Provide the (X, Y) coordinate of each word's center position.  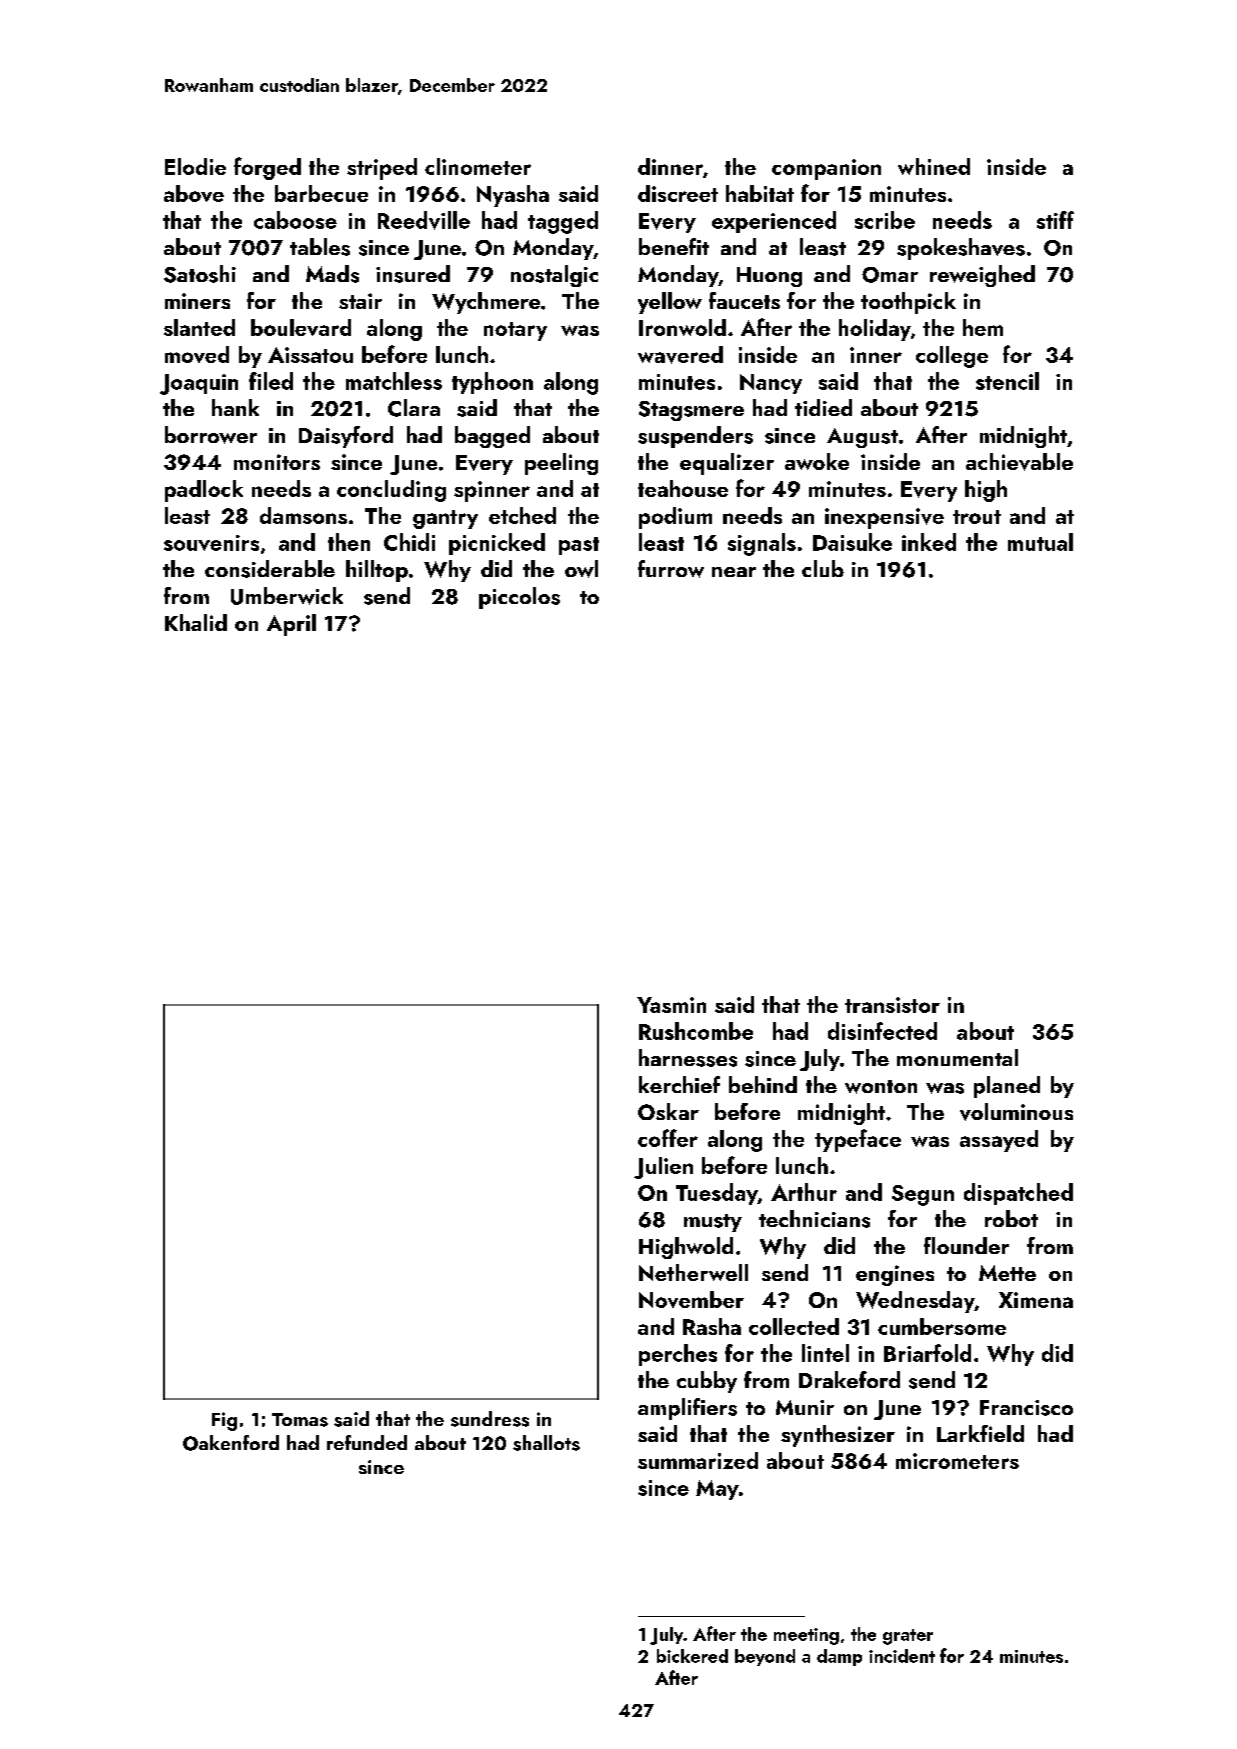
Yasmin (671, 1005)
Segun (923, 1195)
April (291, 625)
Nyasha (513, 196)
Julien (663, 1168)
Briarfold (927, 1353)
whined (934, 166)
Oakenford (231, 1443)
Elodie (195, 166)
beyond (765, 1657)
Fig (224, 1421)
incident (902, 1656)
